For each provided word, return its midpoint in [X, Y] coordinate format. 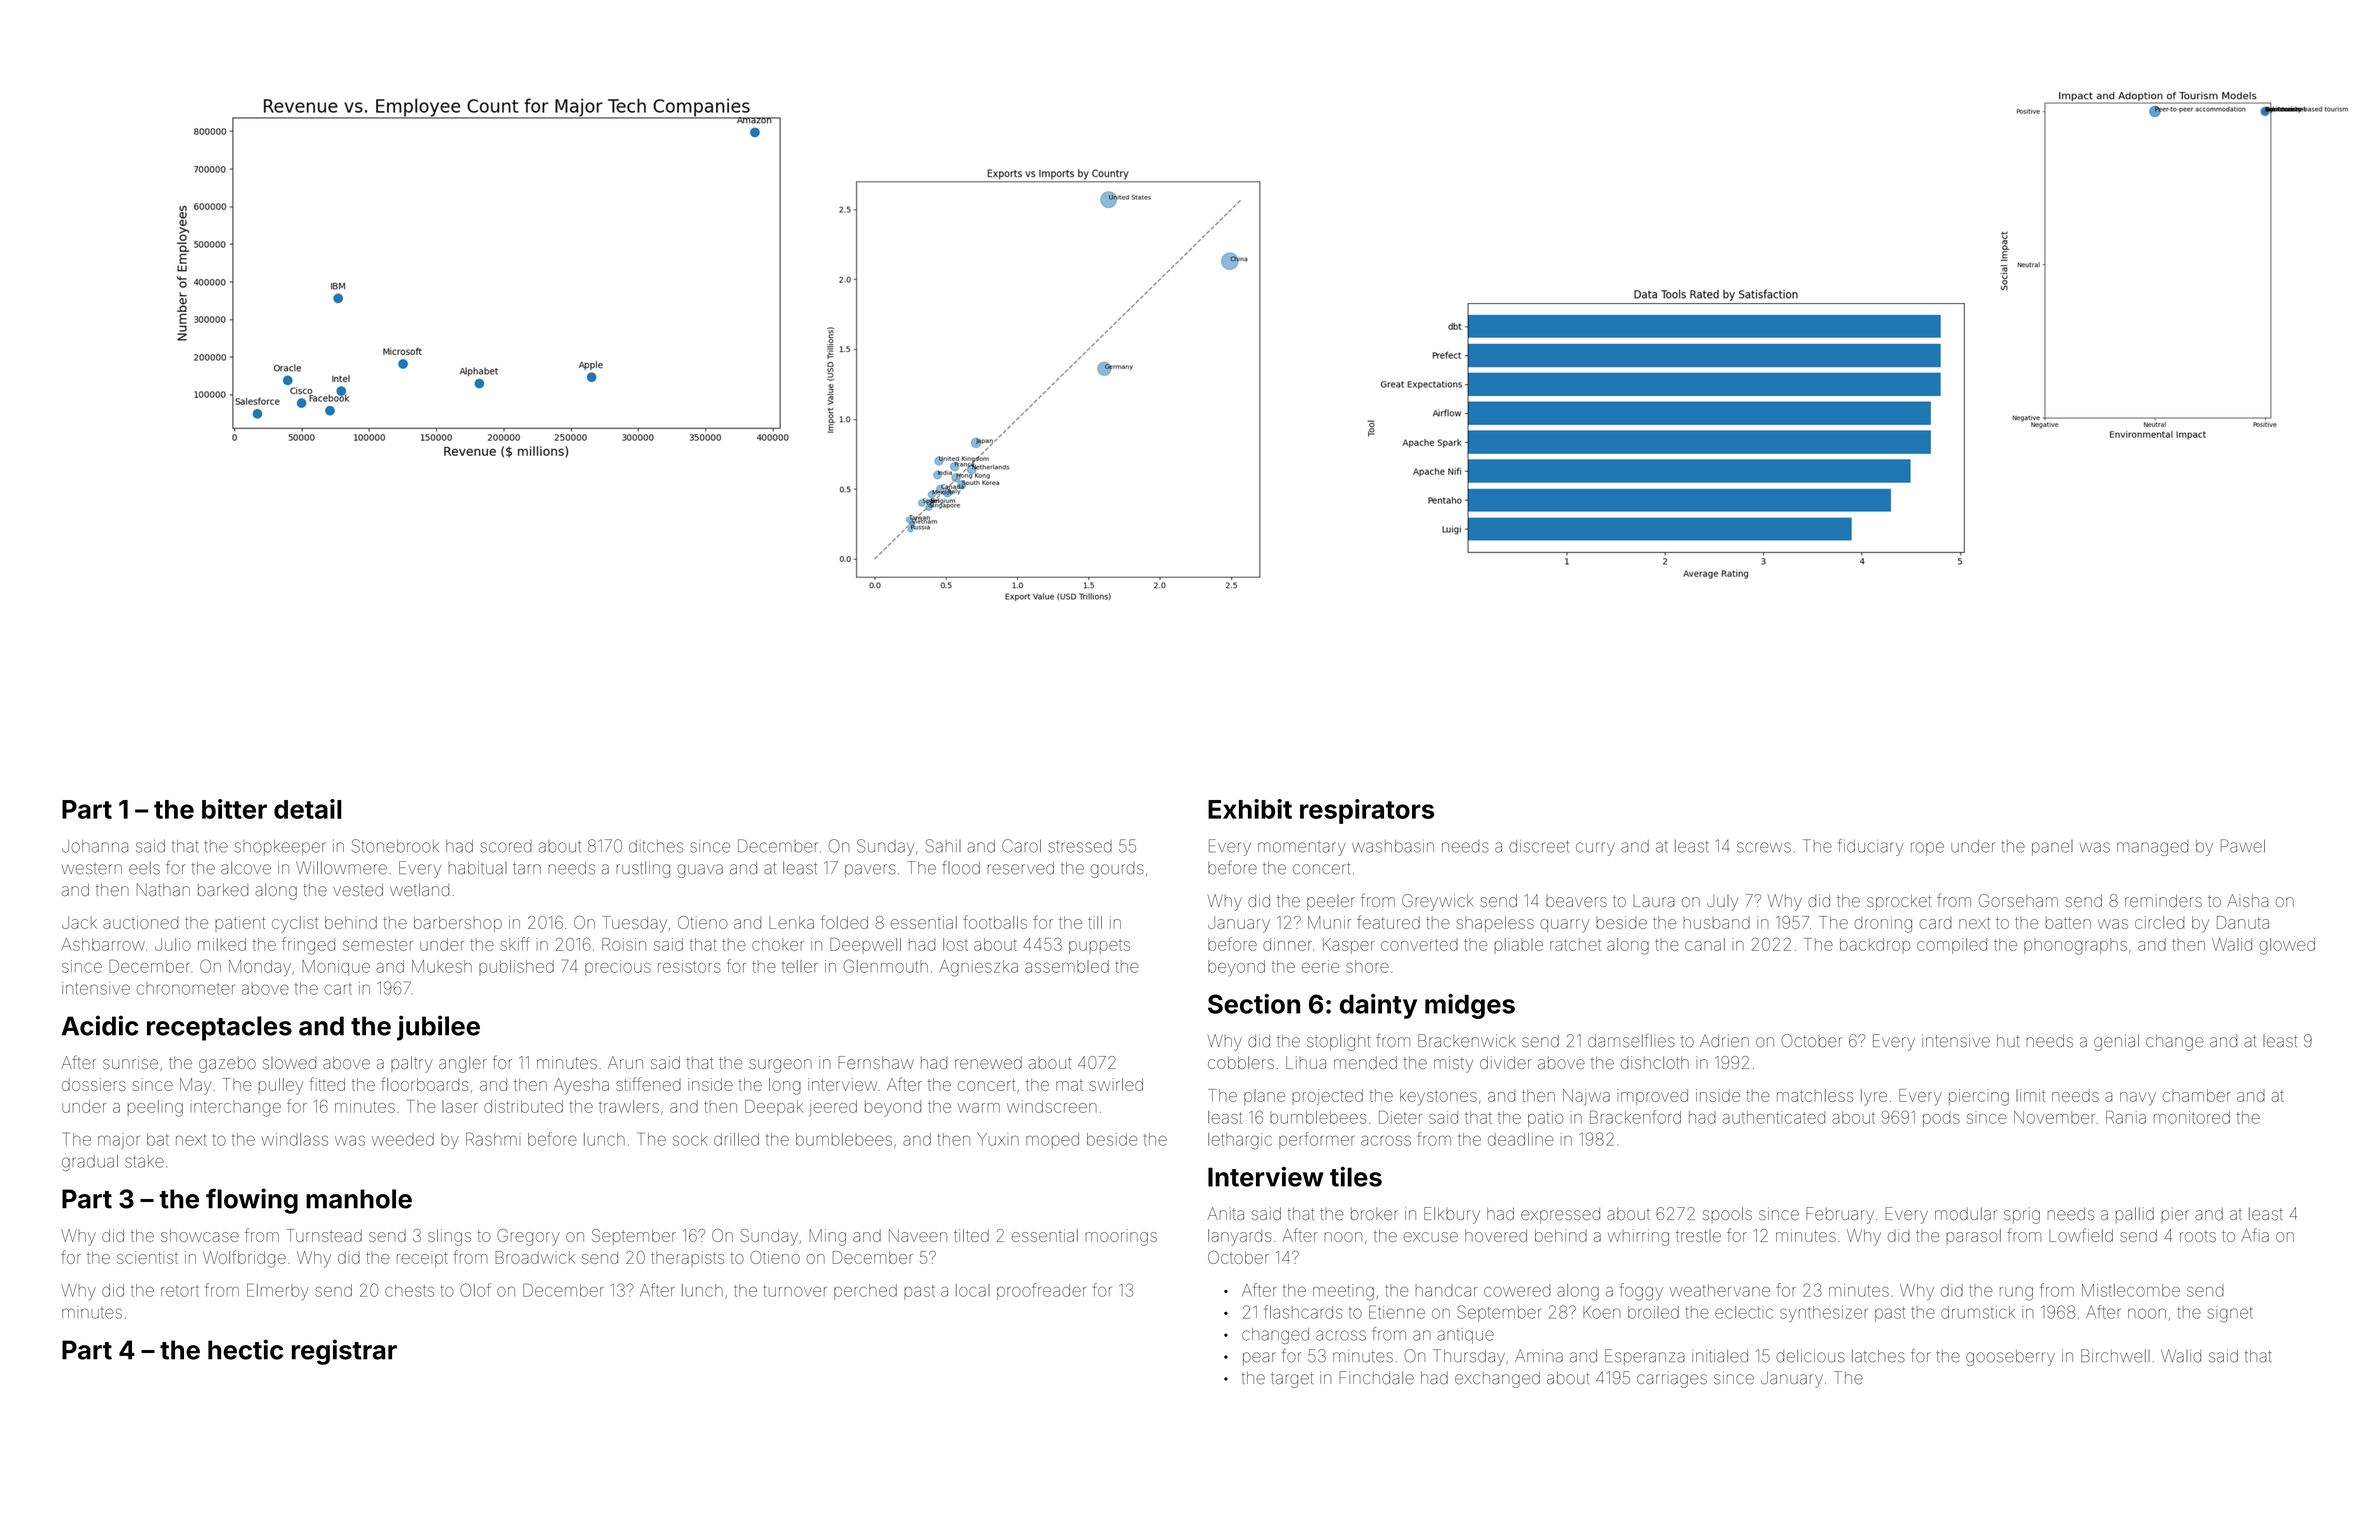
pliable [1519, 946]
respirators [1367, 811]
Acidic [99, 1025]
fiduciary [1871, 847]
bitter [234, 809]
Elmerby [278, 1291]
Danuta [2243, 922]
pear [1259, 1358]
